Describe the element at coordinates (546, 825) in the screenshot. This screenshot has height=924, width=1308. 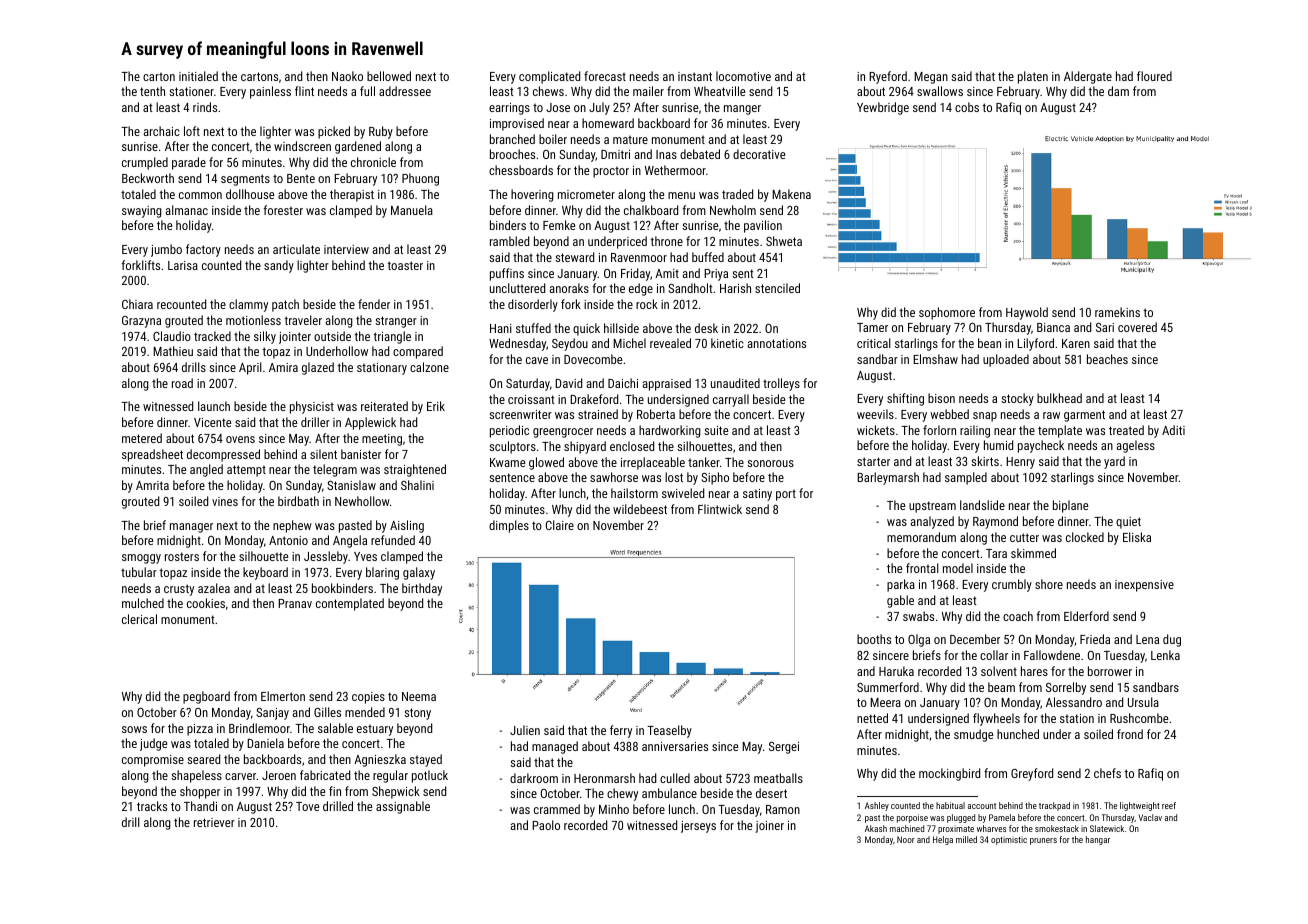
I see `Paolo` at that location.
